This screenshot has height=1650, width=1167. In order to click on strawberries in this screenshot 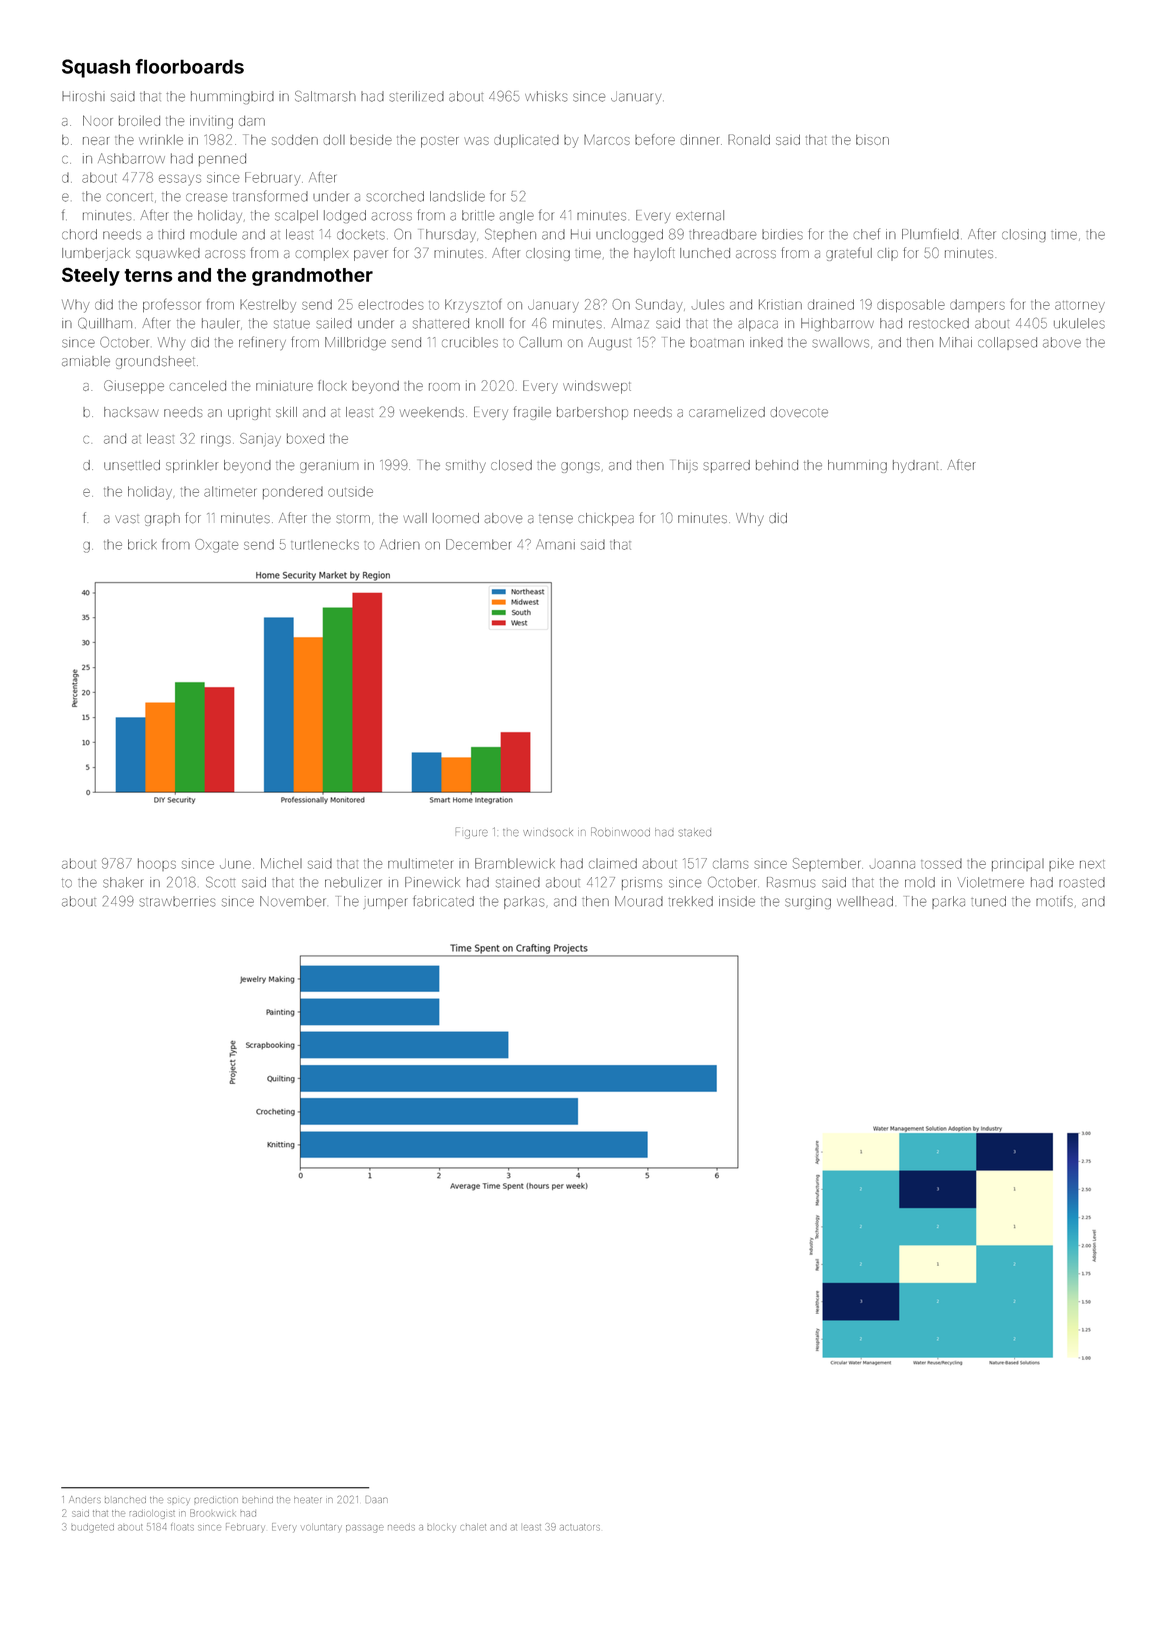, I will do `click(177, 901)`.
